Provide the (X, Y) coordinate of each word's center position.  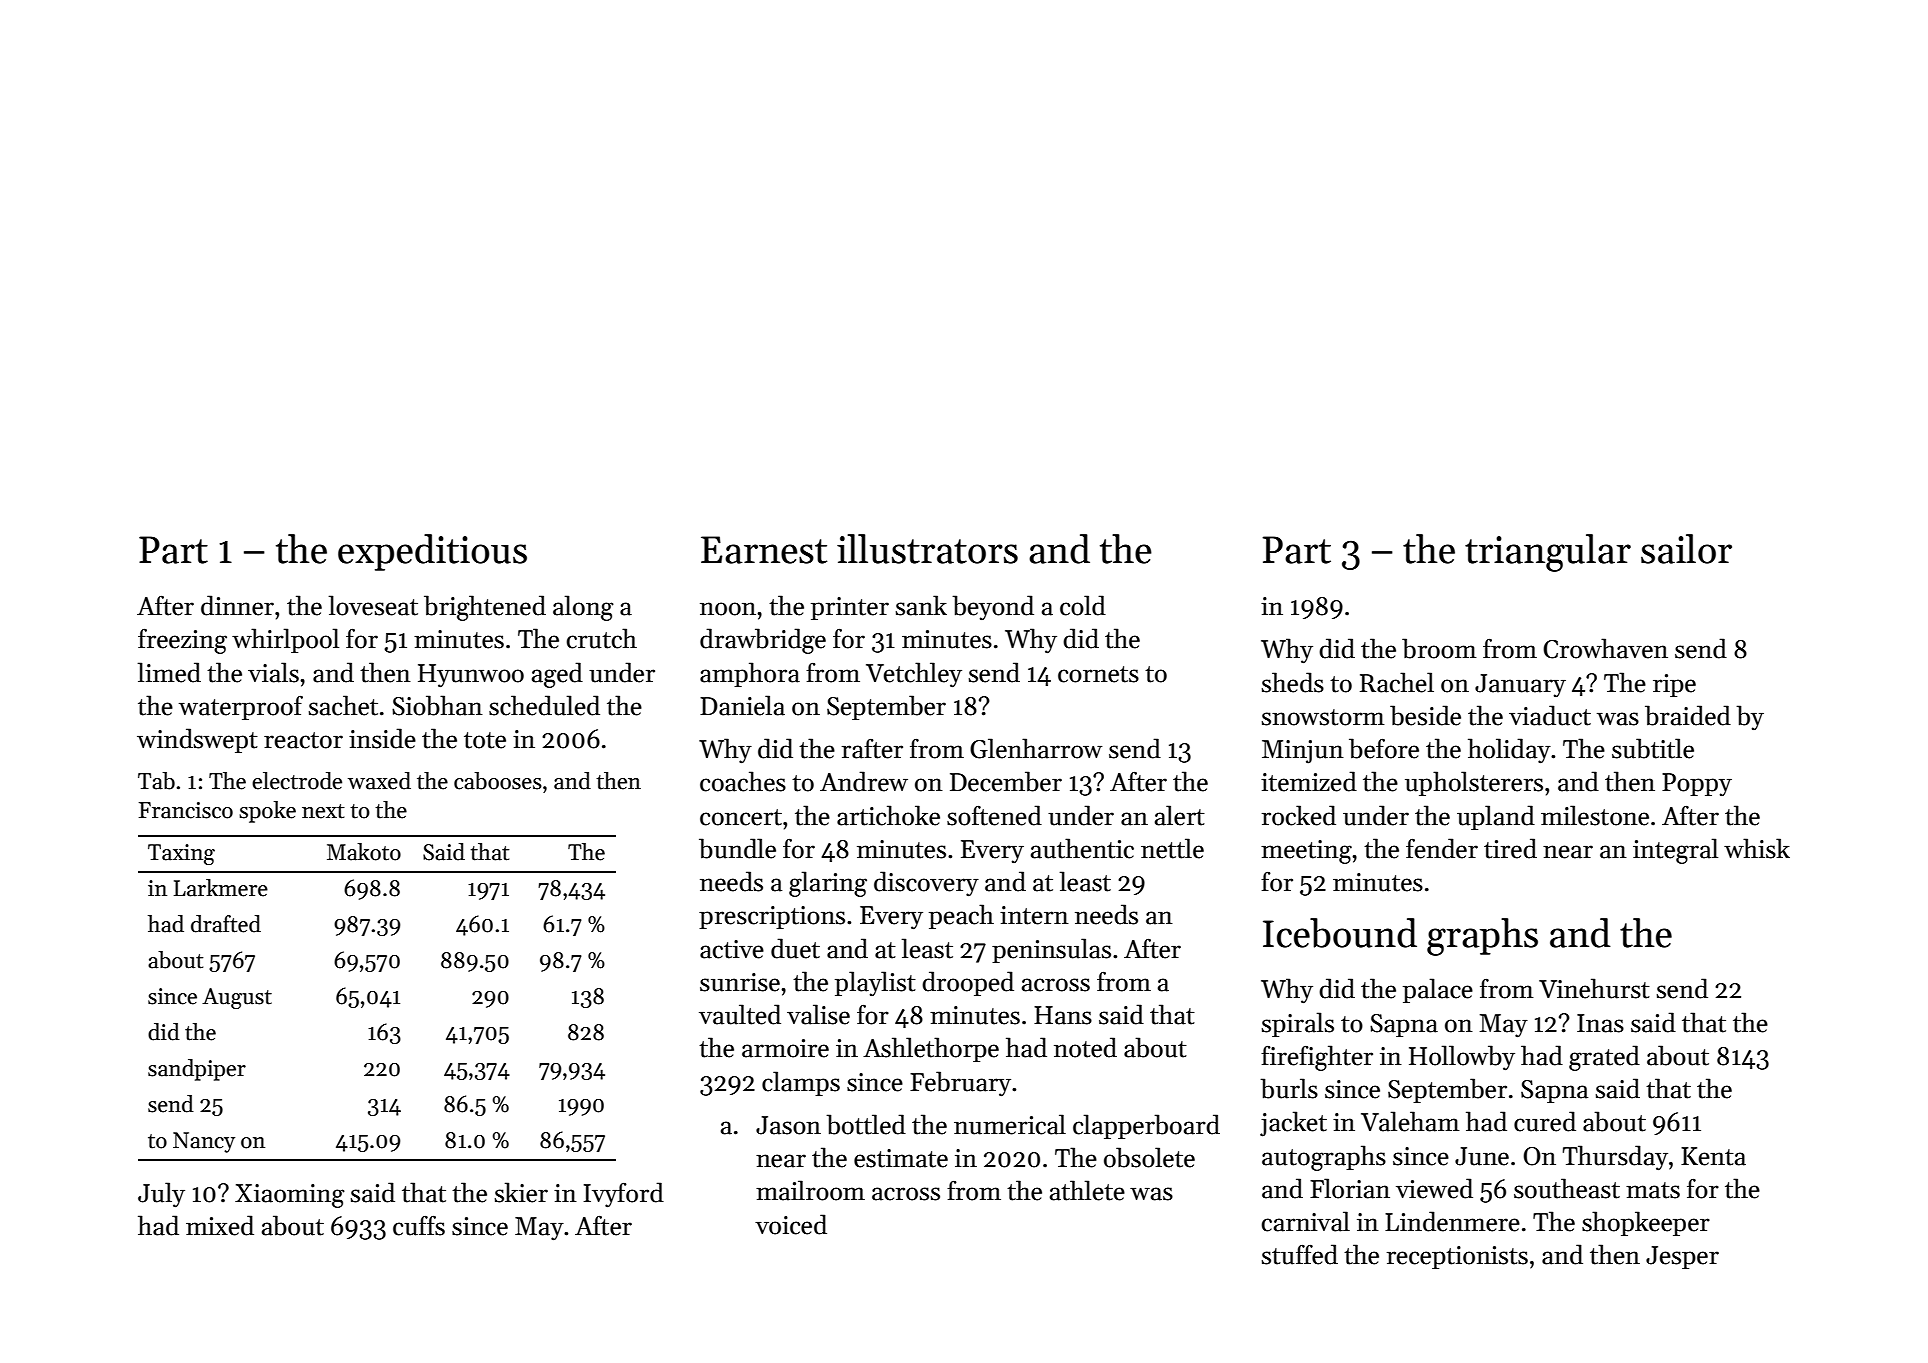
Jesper (1682, 1257)
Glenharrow (1036, 748)
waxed (379, 781)
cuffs (419, 1225)
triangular (1548, 553)
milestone (1595, 815)
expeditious (432, 552)
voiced (791, 1224)
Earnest (764, 550)
